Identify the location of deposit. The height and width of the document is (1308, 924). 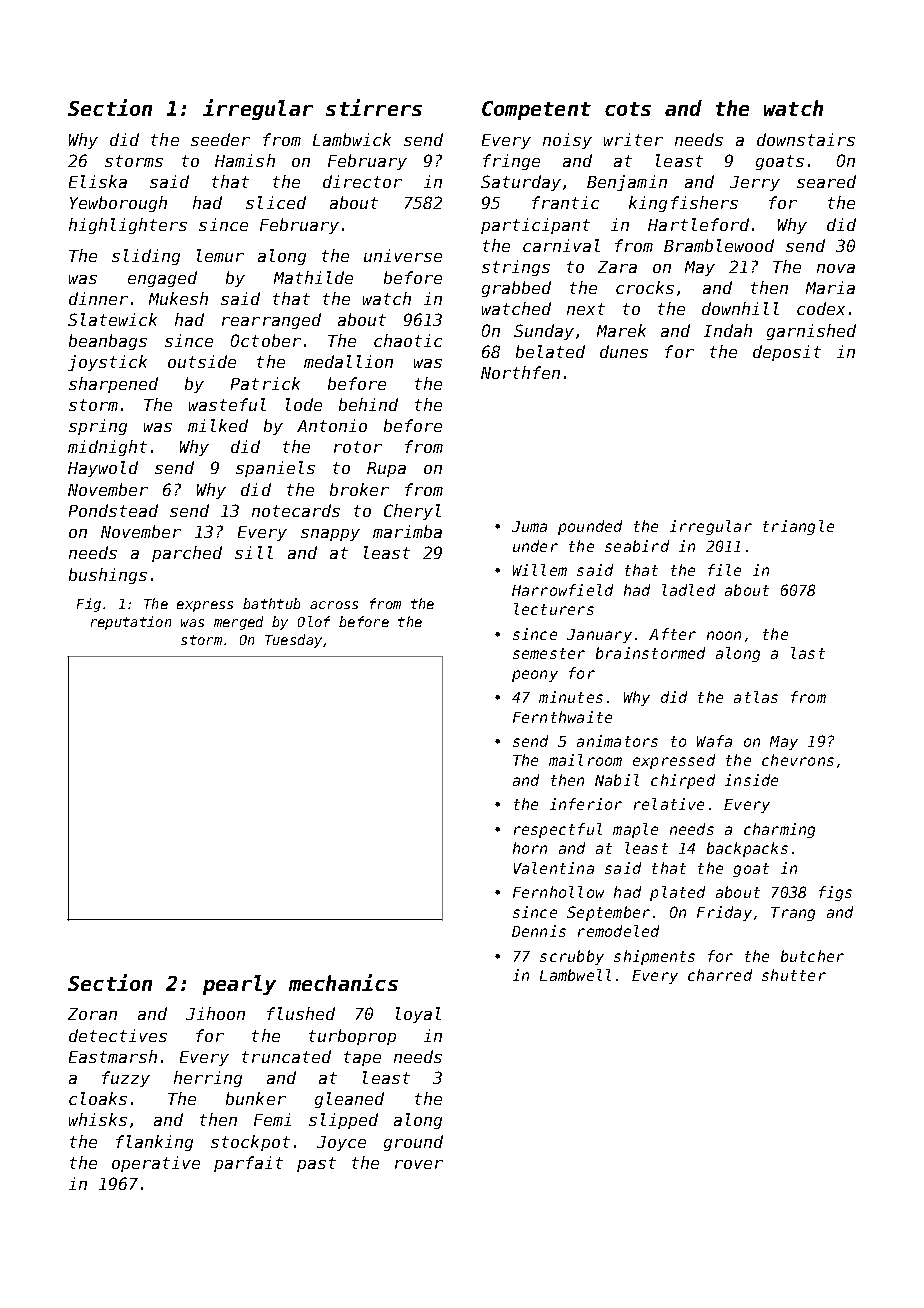
(787, 353).
